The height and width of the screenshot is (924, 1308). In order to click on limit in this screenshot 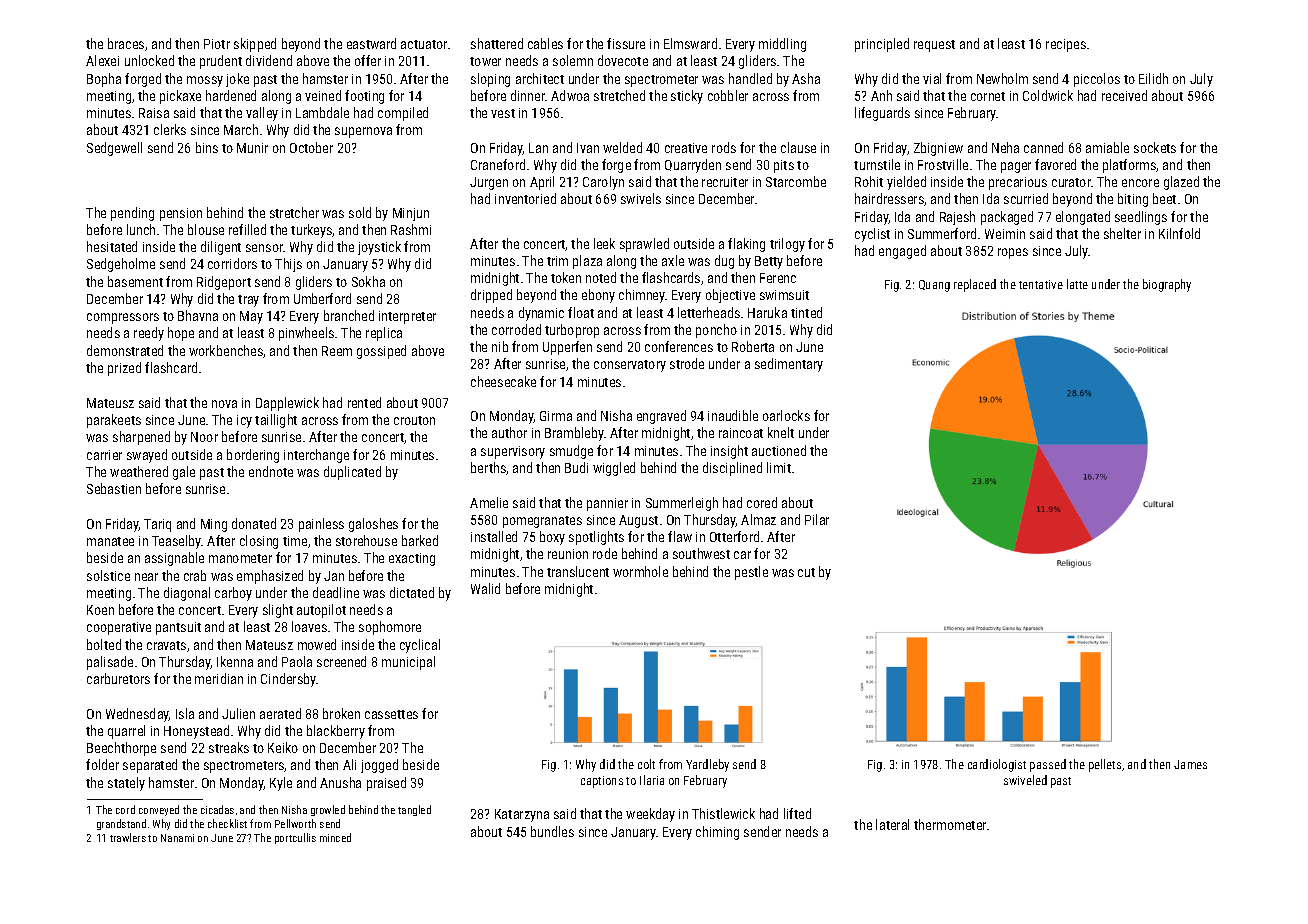, I will do `click(779, 467)`.
